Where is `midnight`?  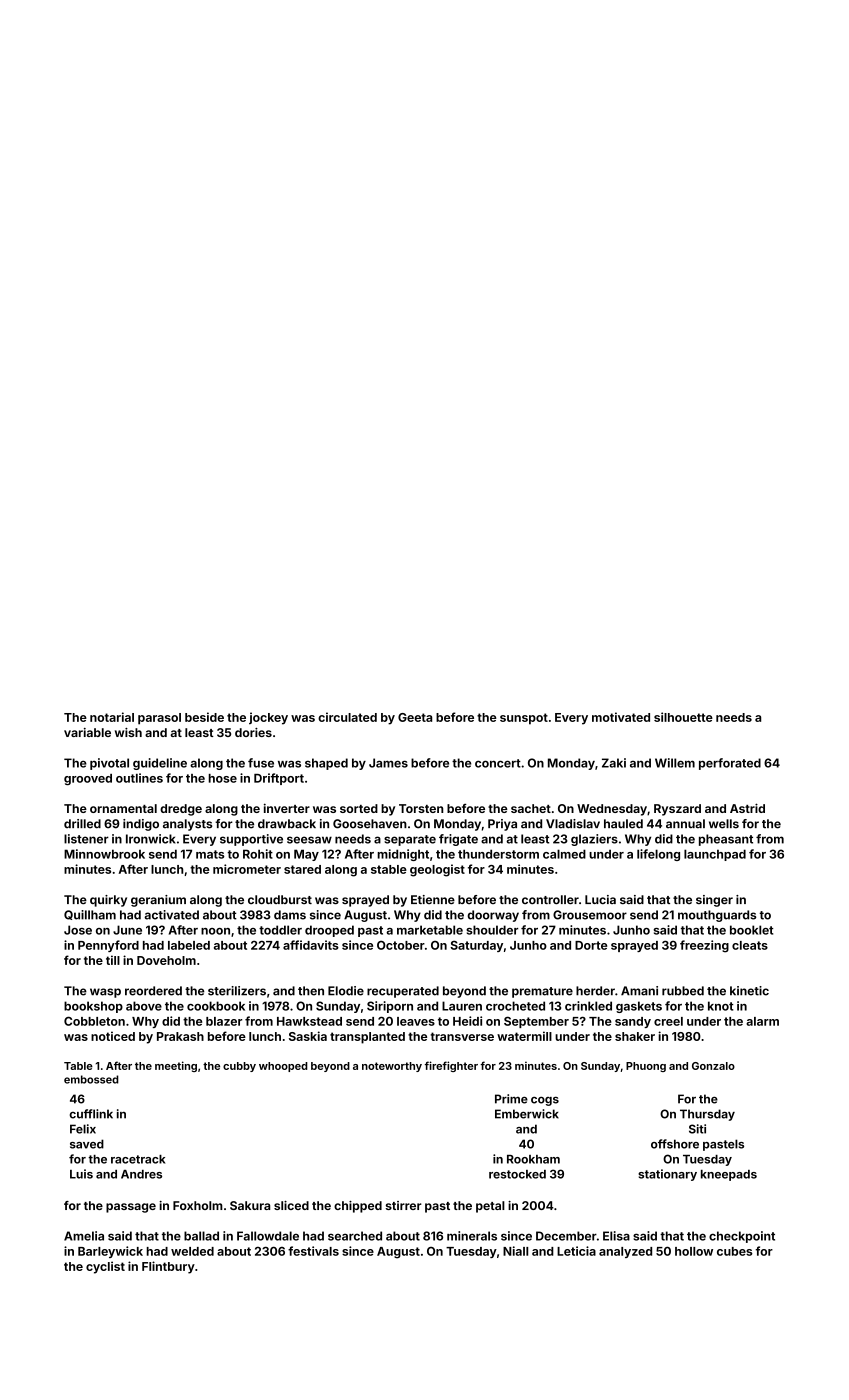 midnight is located at coordinates (403, 855).
